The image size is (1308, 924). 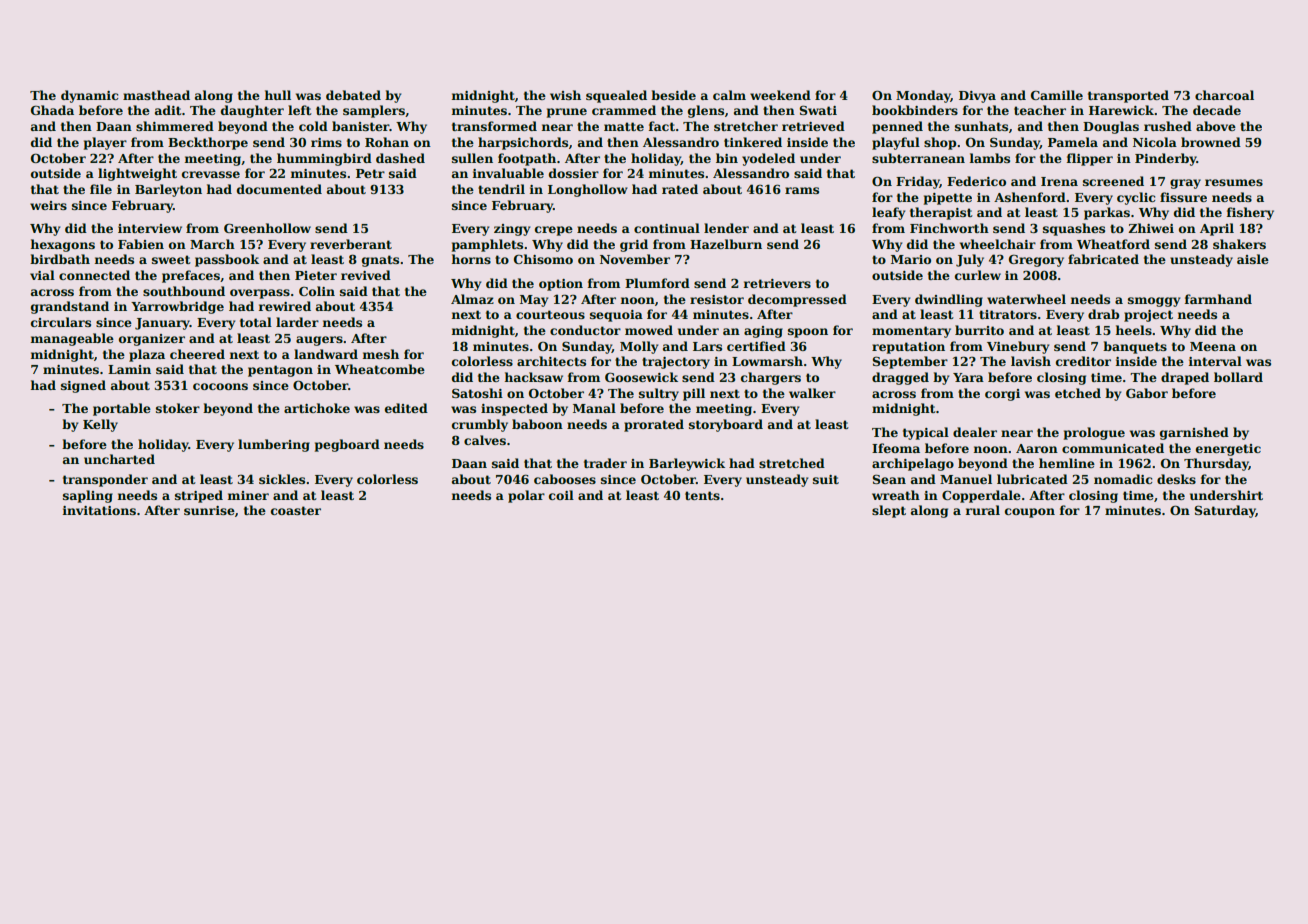 What do you see at coordinates (1224, 95) in the screenshot?
I see `charcoal` at bounding box center [1224, 95].
